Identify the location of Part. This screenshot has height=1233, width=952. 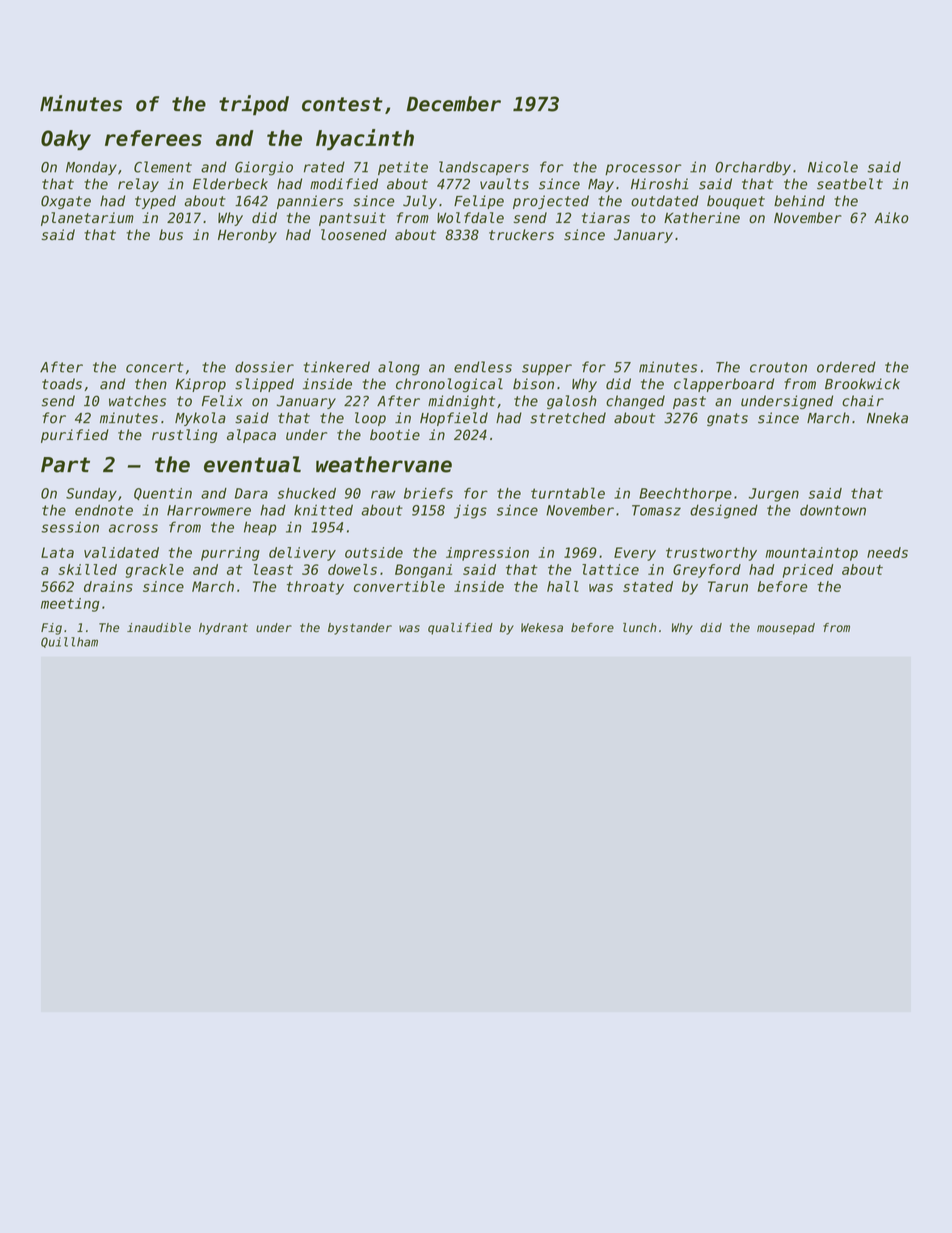
(65, 465).
